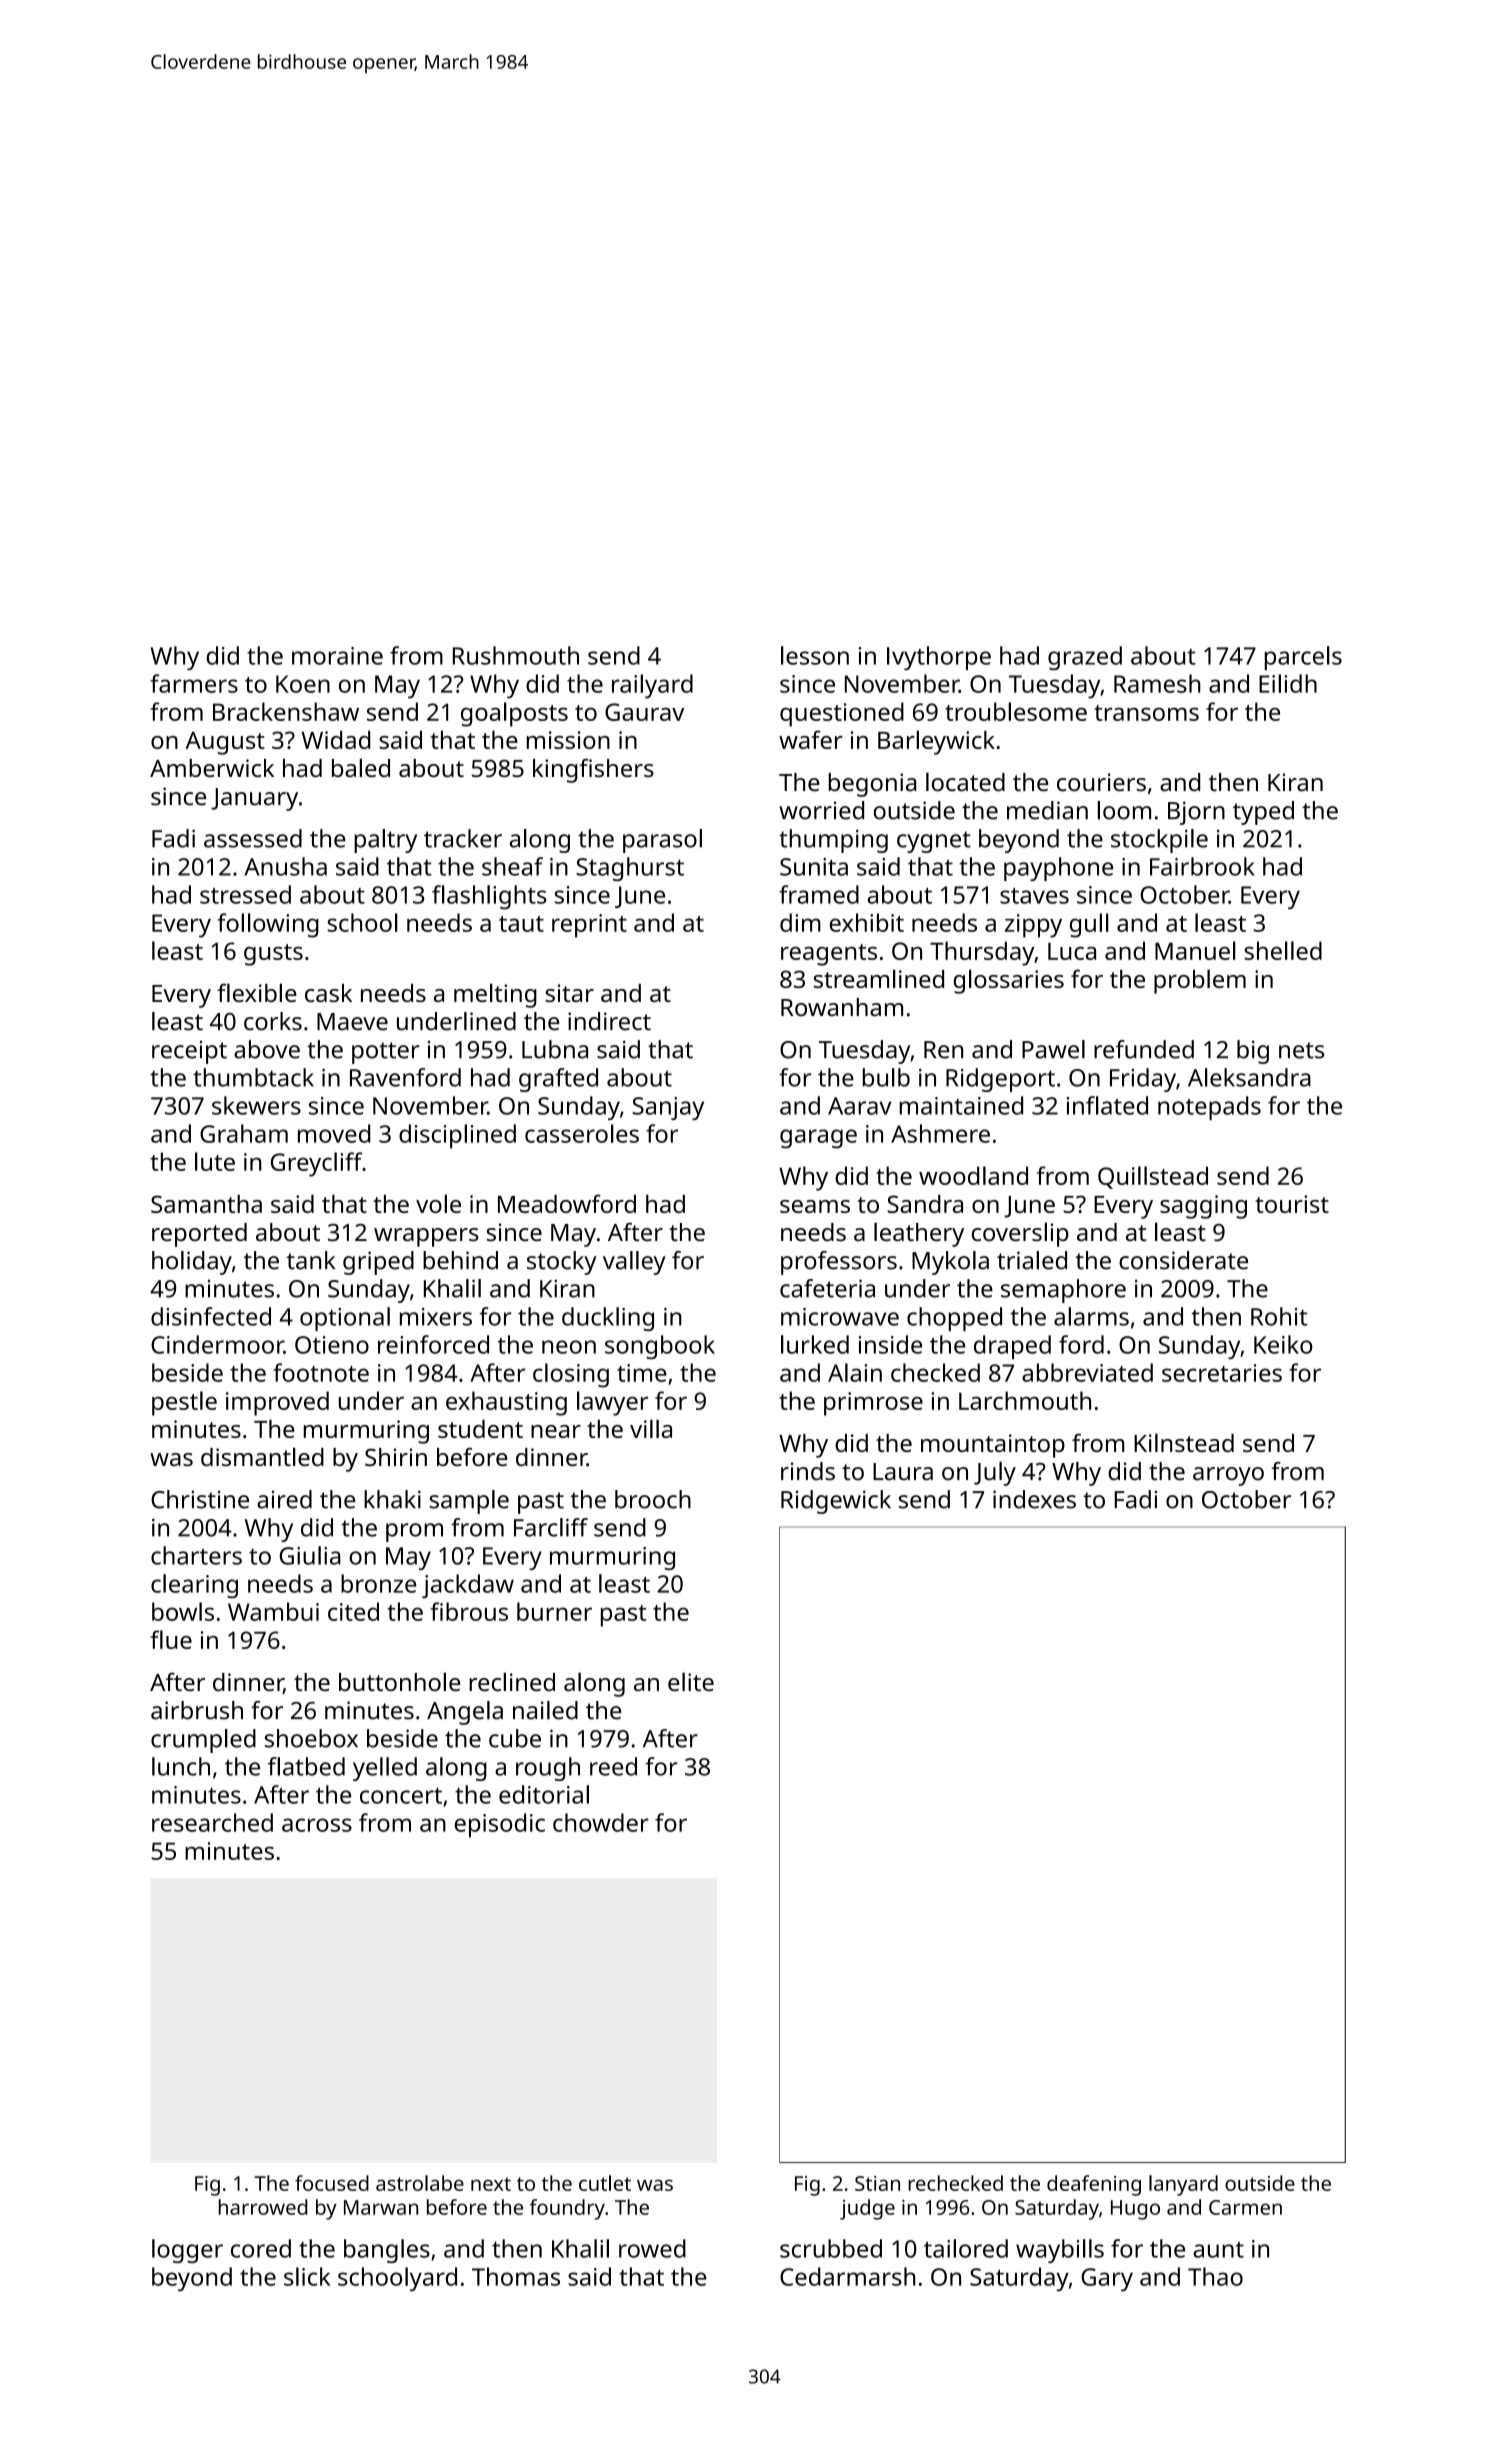  I want to click on elite, so click(691, 1681).
